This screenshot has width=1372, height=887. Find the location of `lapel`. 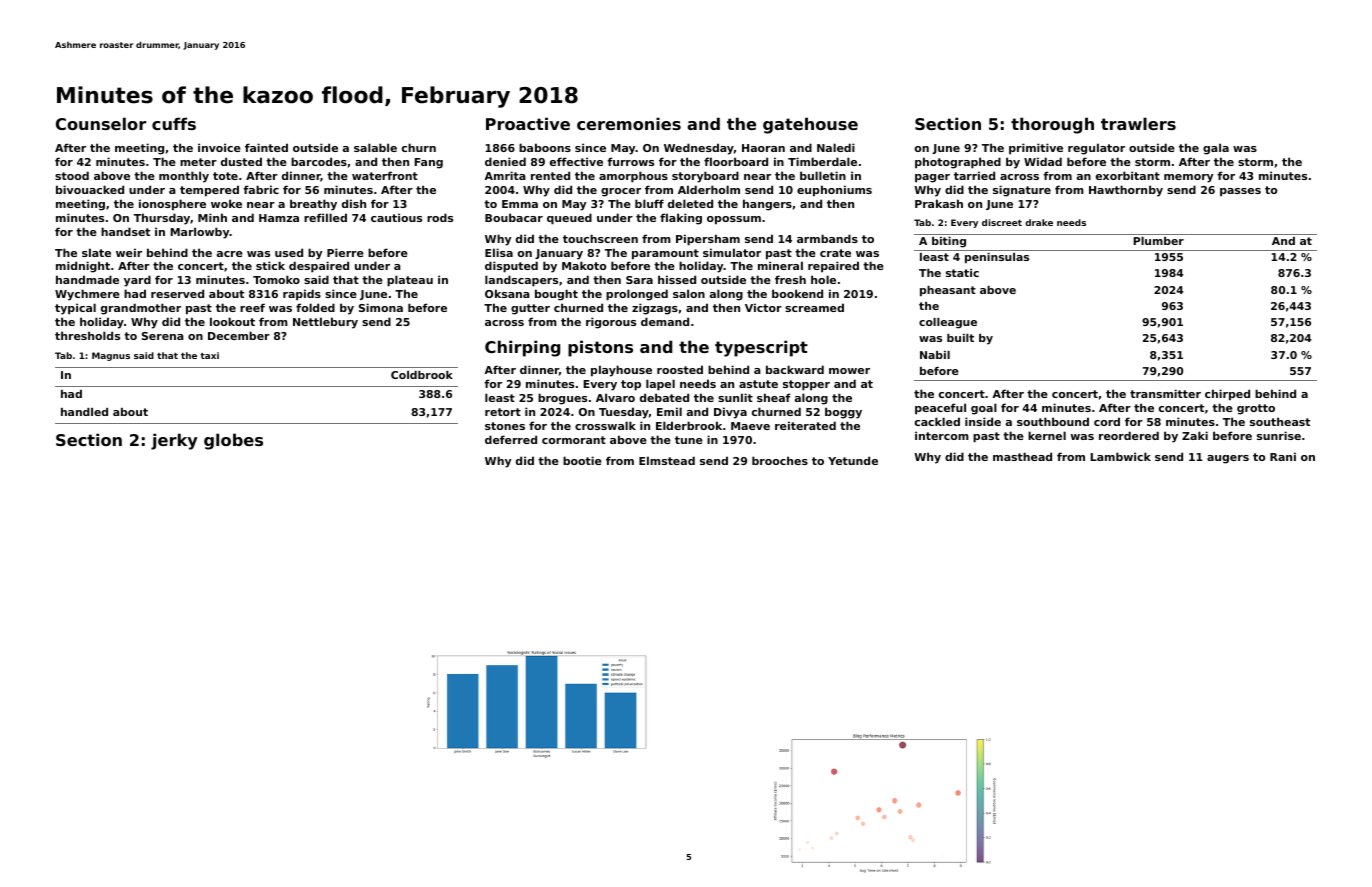

lapel is located at coordinates (660, 385).
